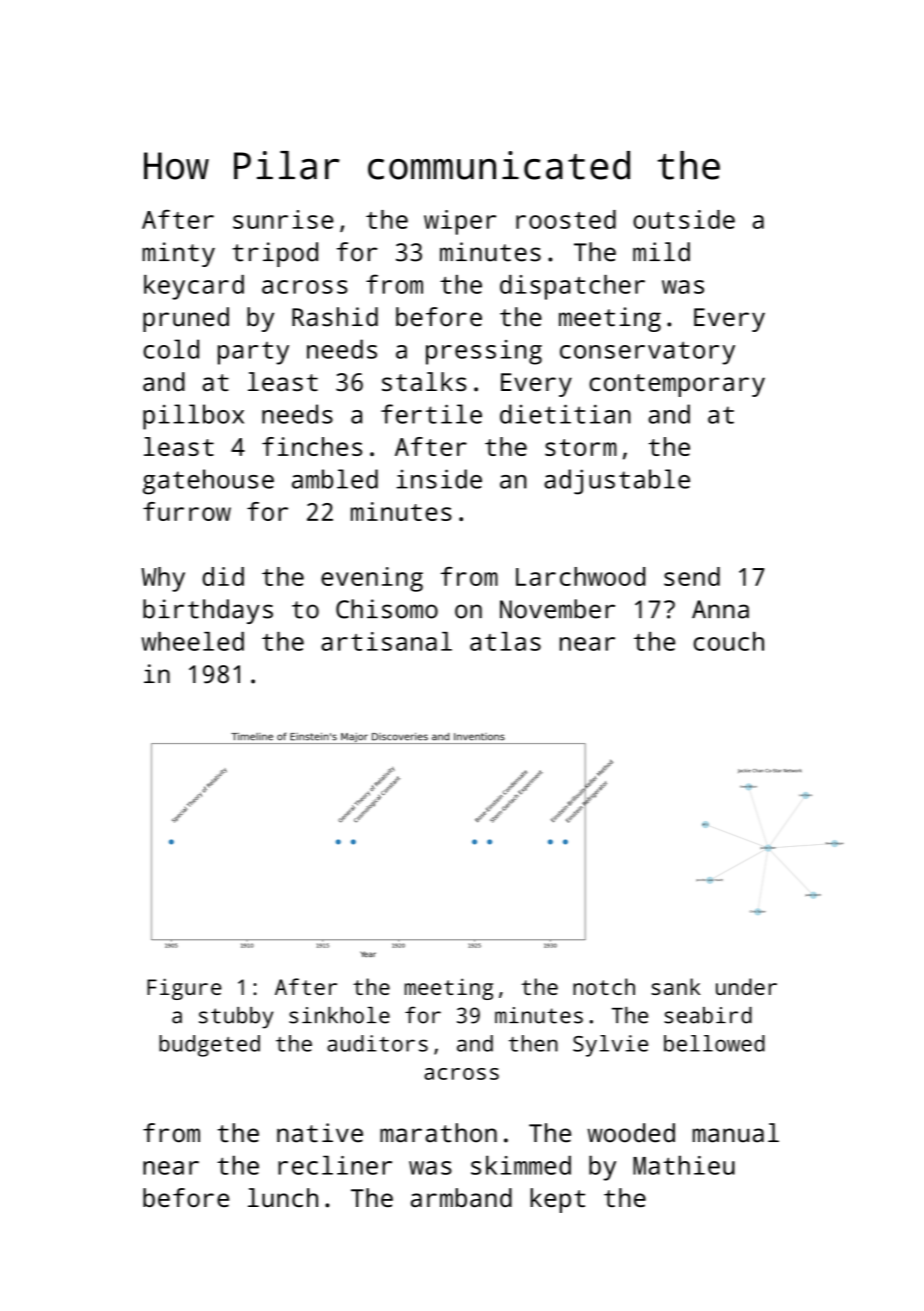 The height and width of the screenshot is (1311, 924). What do you see at coordinates (557, 1200) in the screenshot?
I see `kept` at bounding box center [557, 1200].
